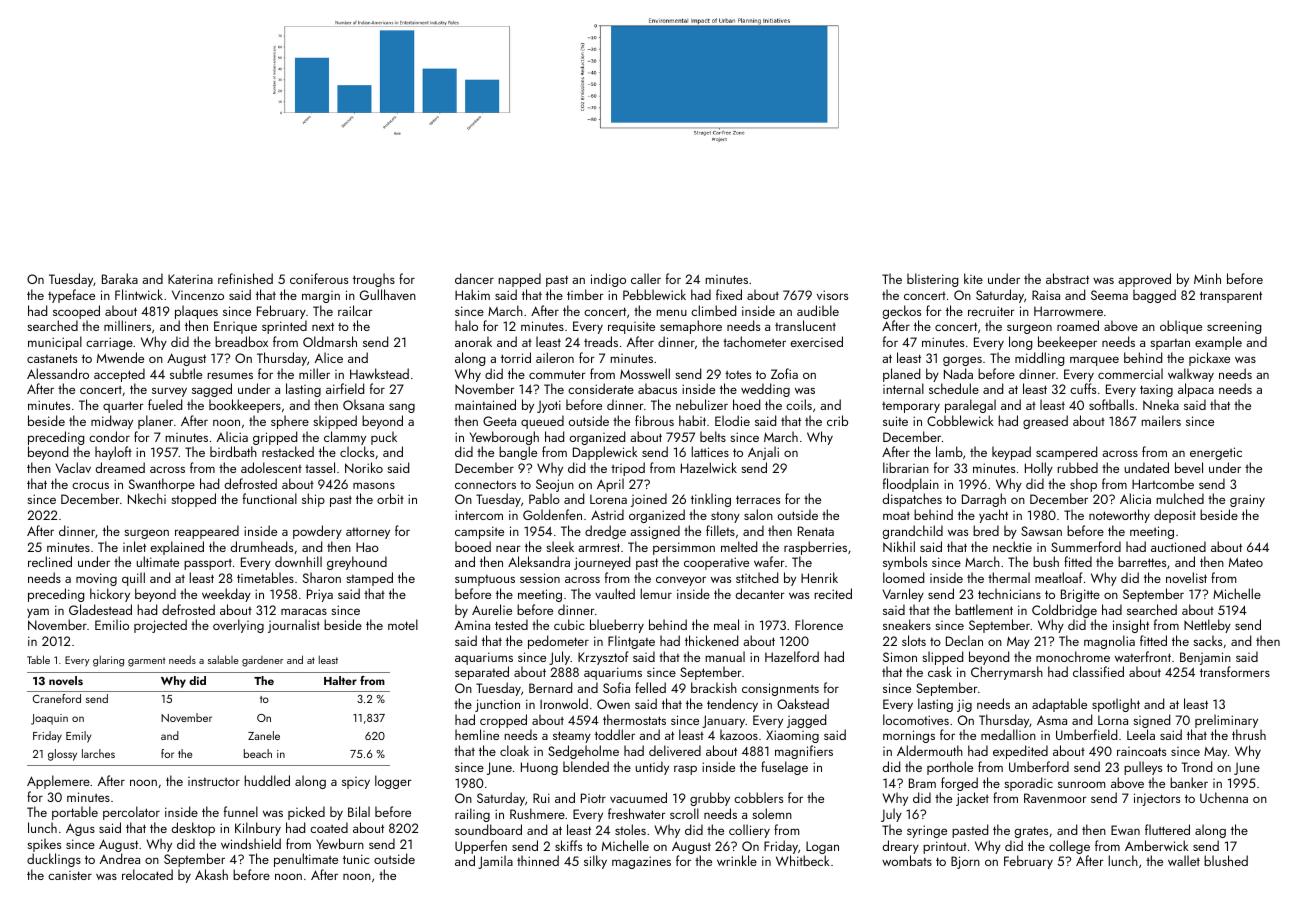 The image size is (1308, 924). I want to click on Amina, so click(472, 625).
